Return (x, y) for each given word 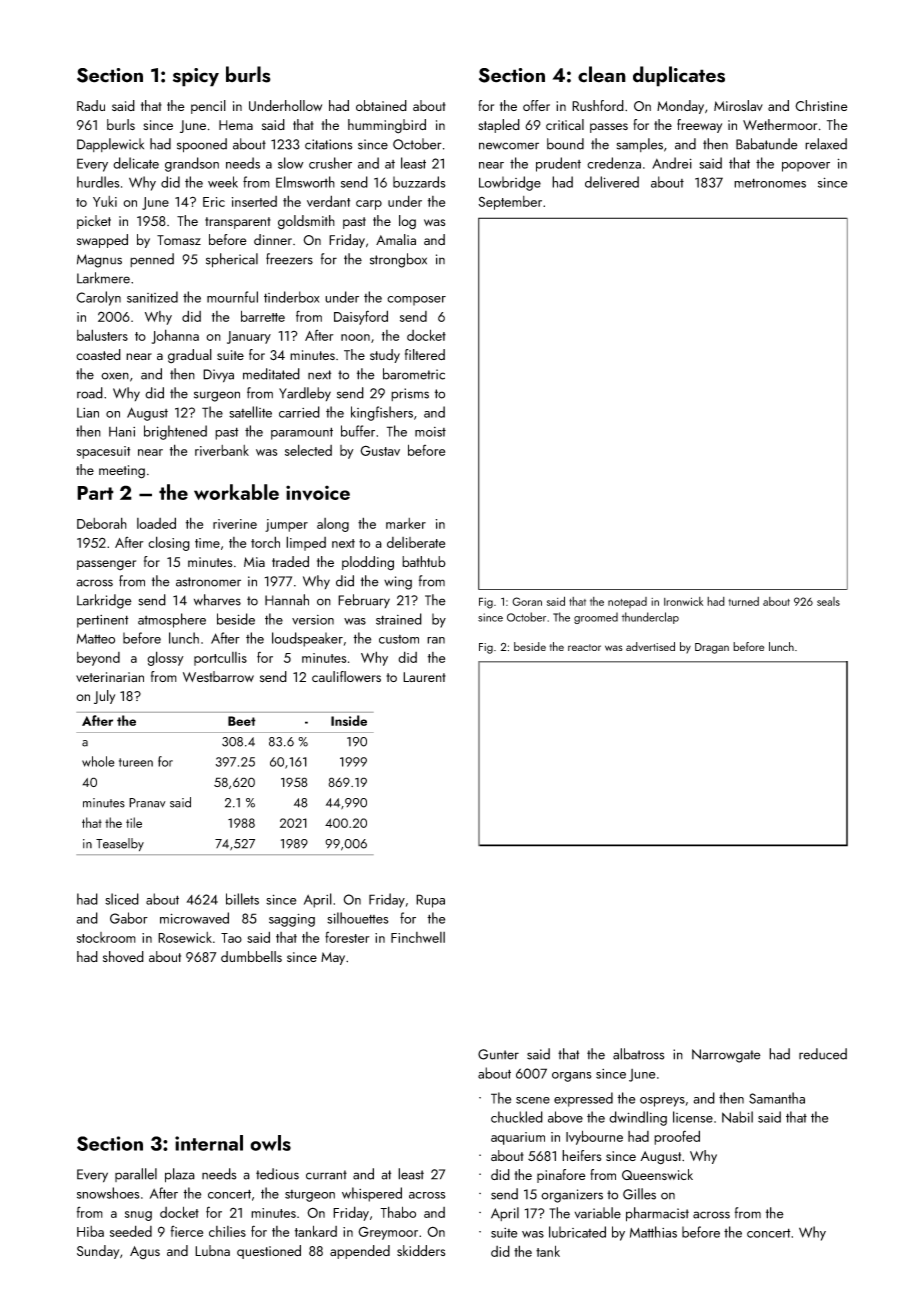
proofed (677, 1137)
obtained (381, 105)
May (333, 958)
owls (270, 1143)
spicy (196, 77)
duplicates (679, 76)
